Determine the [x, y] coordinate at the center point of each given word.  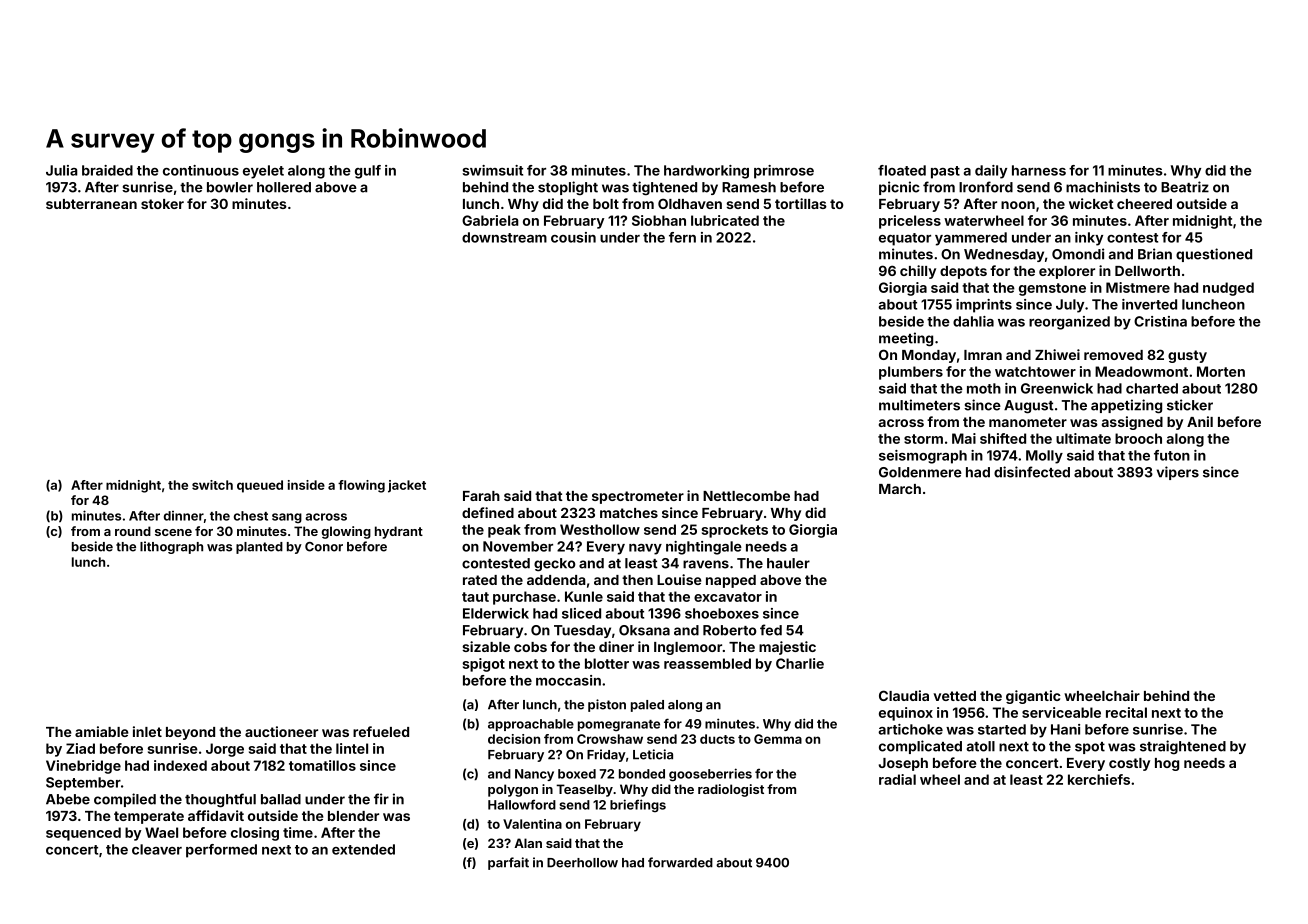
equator [905, 239]
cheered [1144, 204]
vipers [1178, 473]
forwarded [680, 862]
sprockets [734, 531]
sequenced [83, 834]
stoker [162, 204]
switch [212, 485]
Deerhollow [582, 863]
